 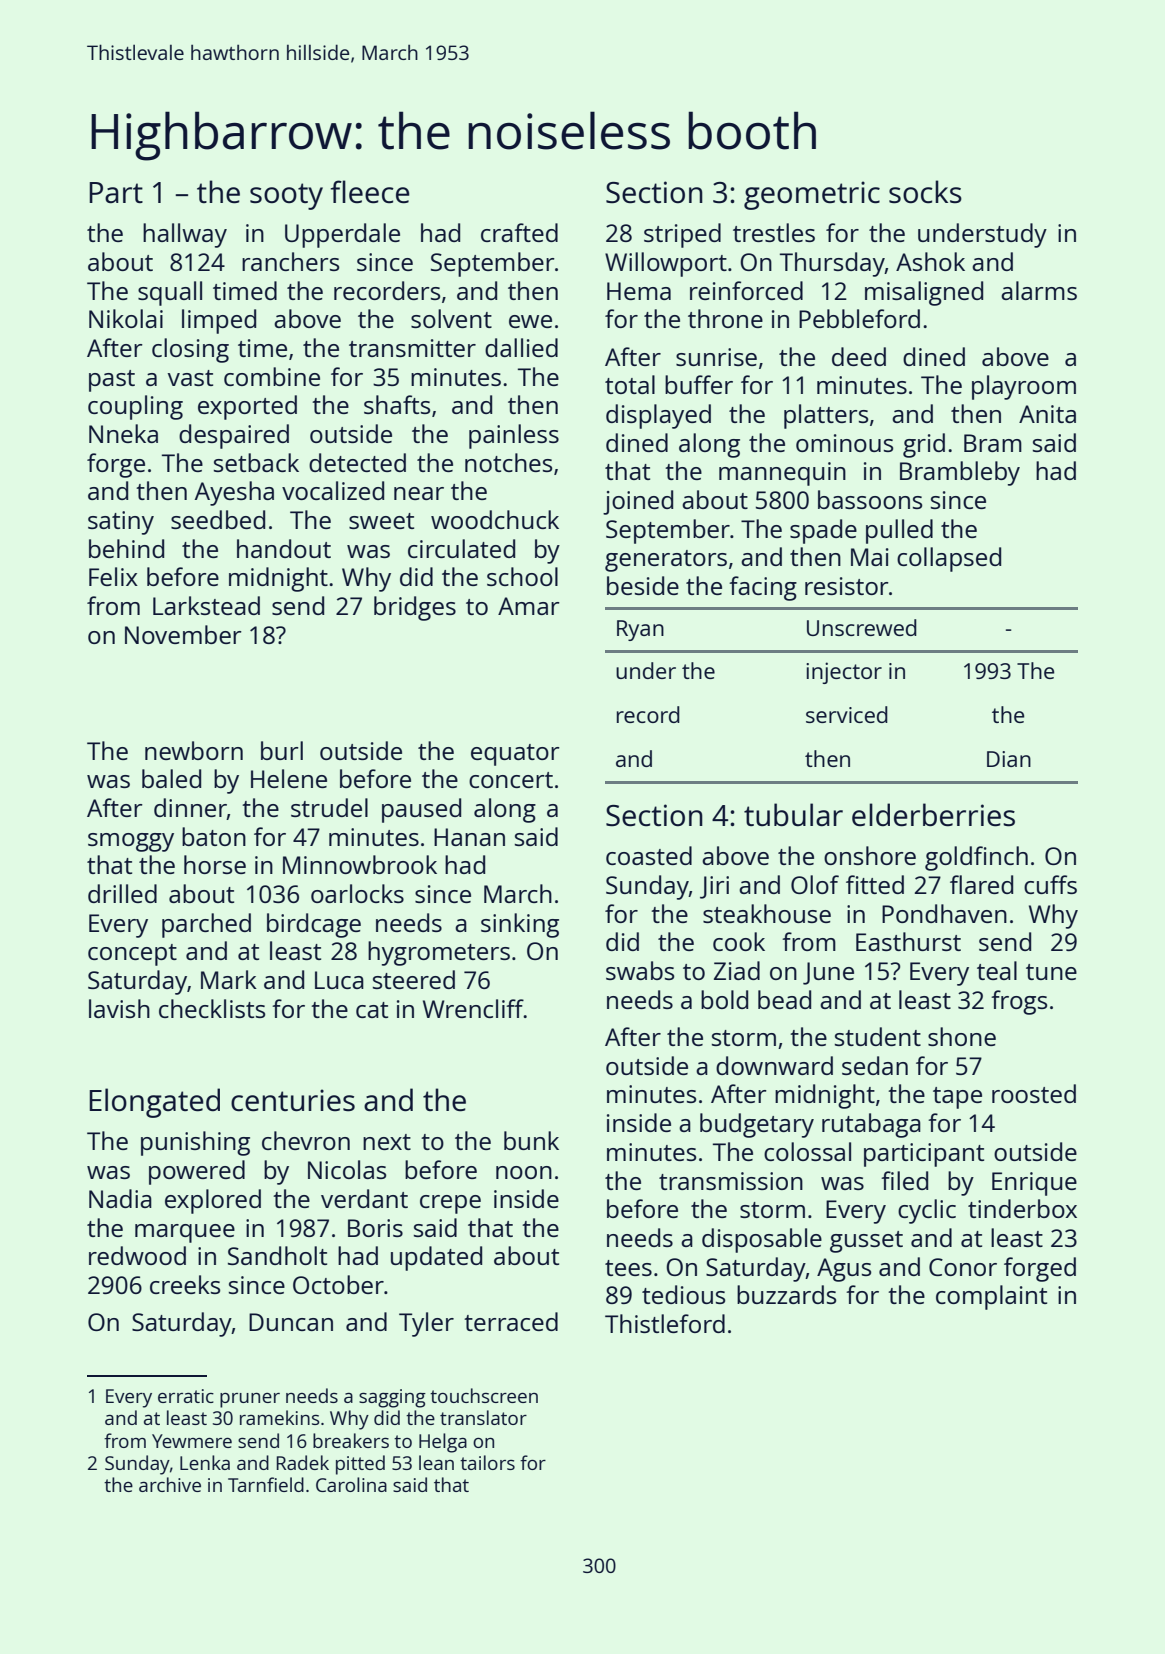 I want to click on archive, so click(x=170, y=1484).
